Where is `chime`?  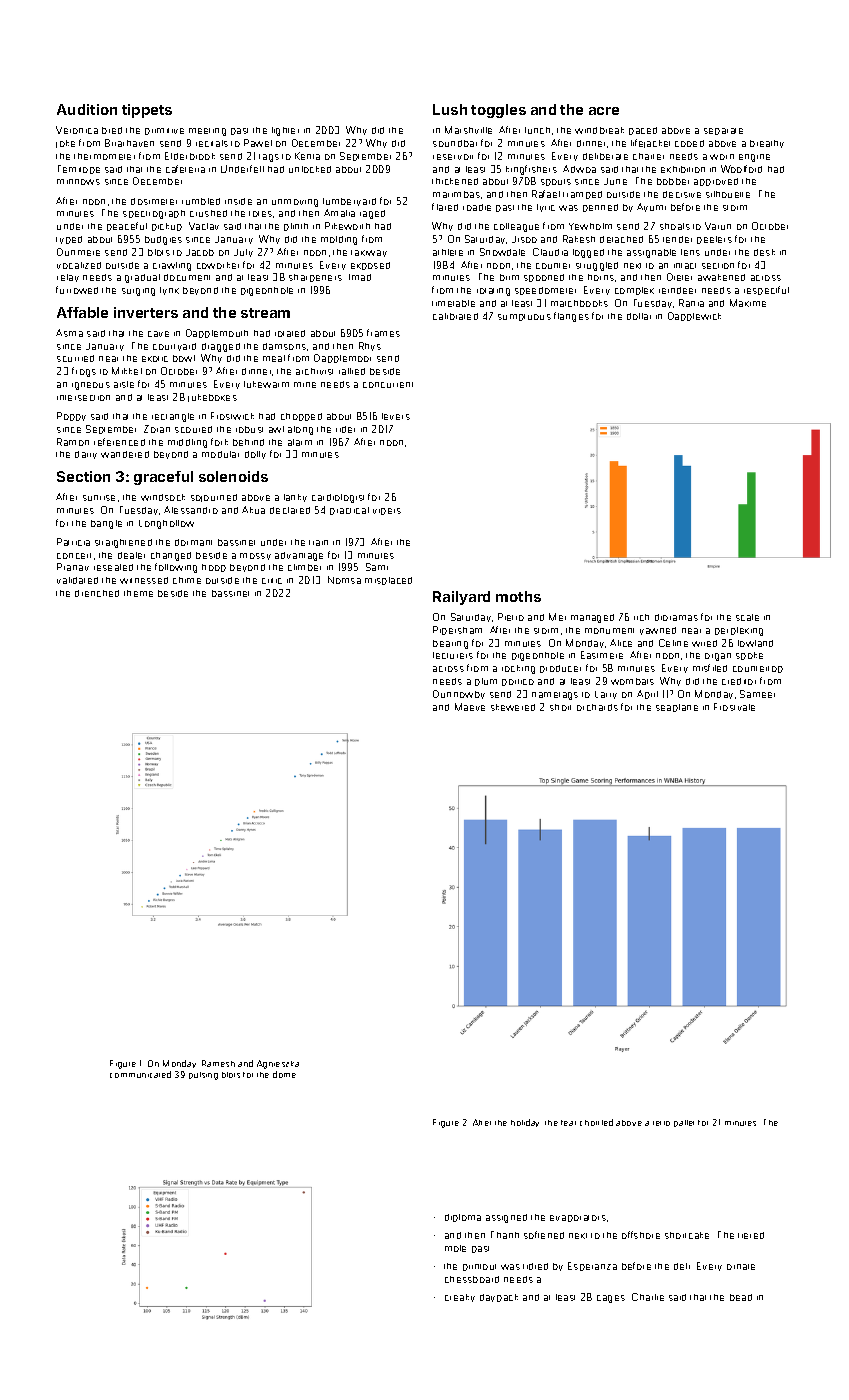
chime is located at coordinates (187, 580).
